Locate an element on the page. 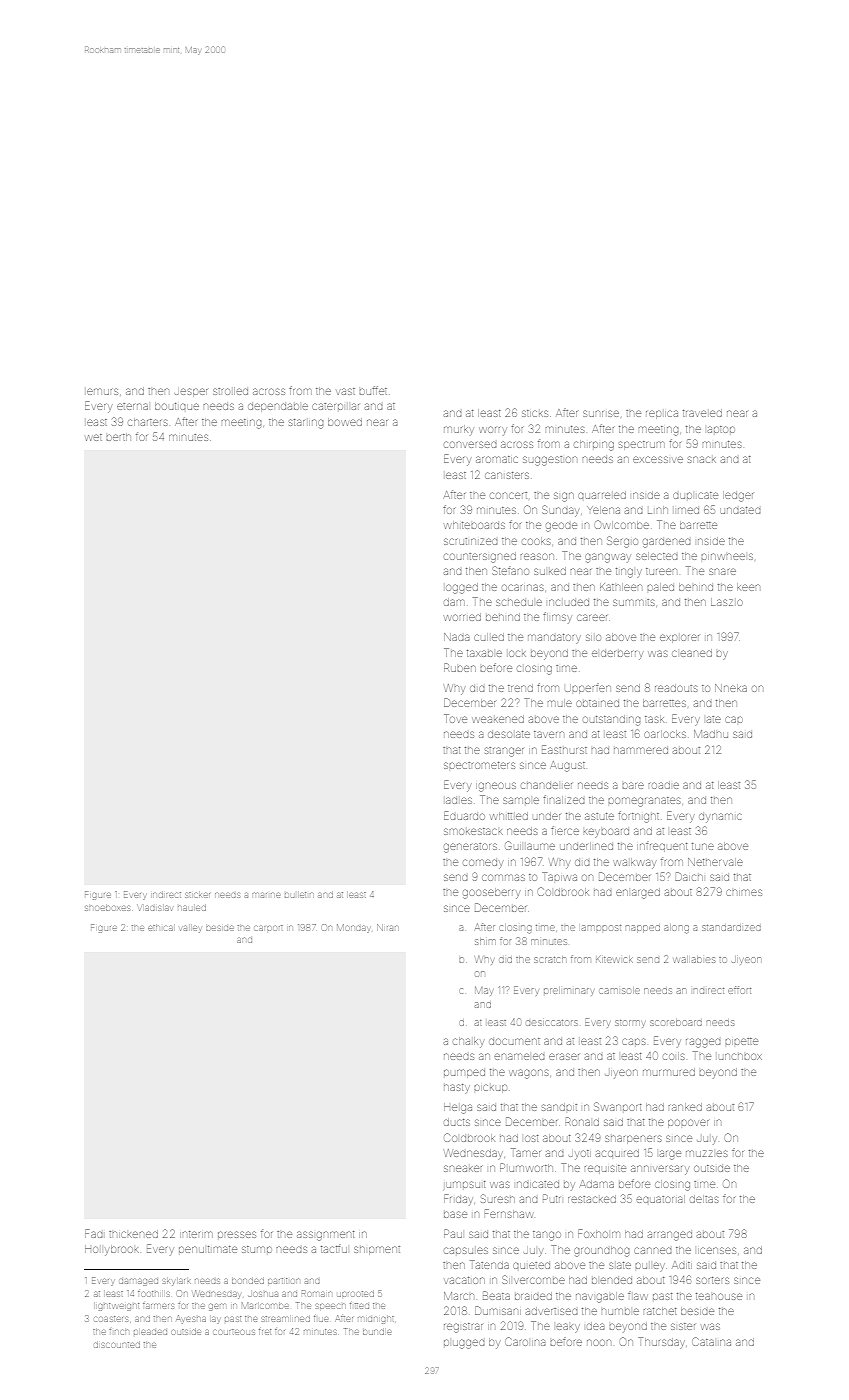 This page has height=1400, width=849. sticker is located at coordinates (197, 895).
